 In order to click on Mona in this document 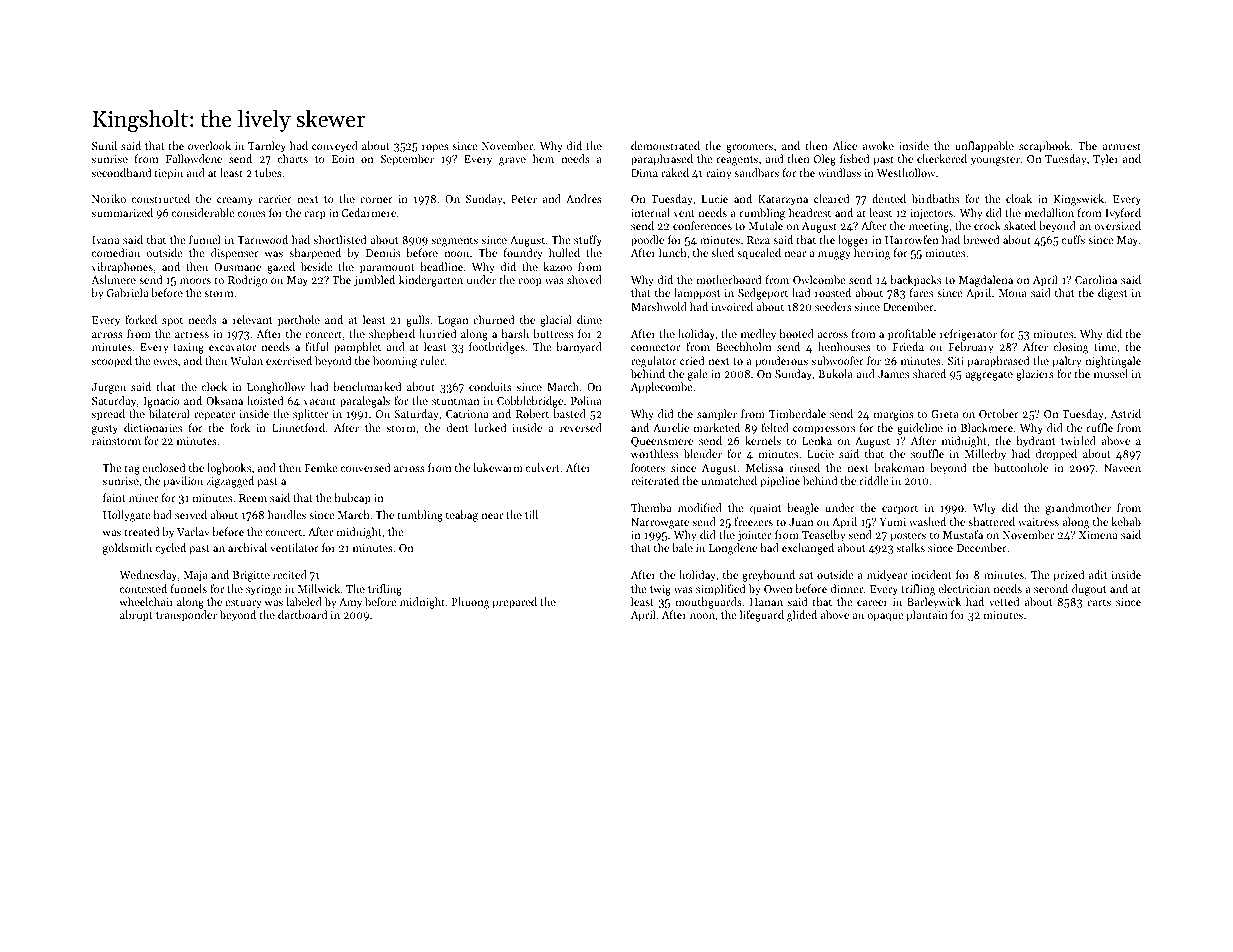, I will do `click(1013, 293)`.
